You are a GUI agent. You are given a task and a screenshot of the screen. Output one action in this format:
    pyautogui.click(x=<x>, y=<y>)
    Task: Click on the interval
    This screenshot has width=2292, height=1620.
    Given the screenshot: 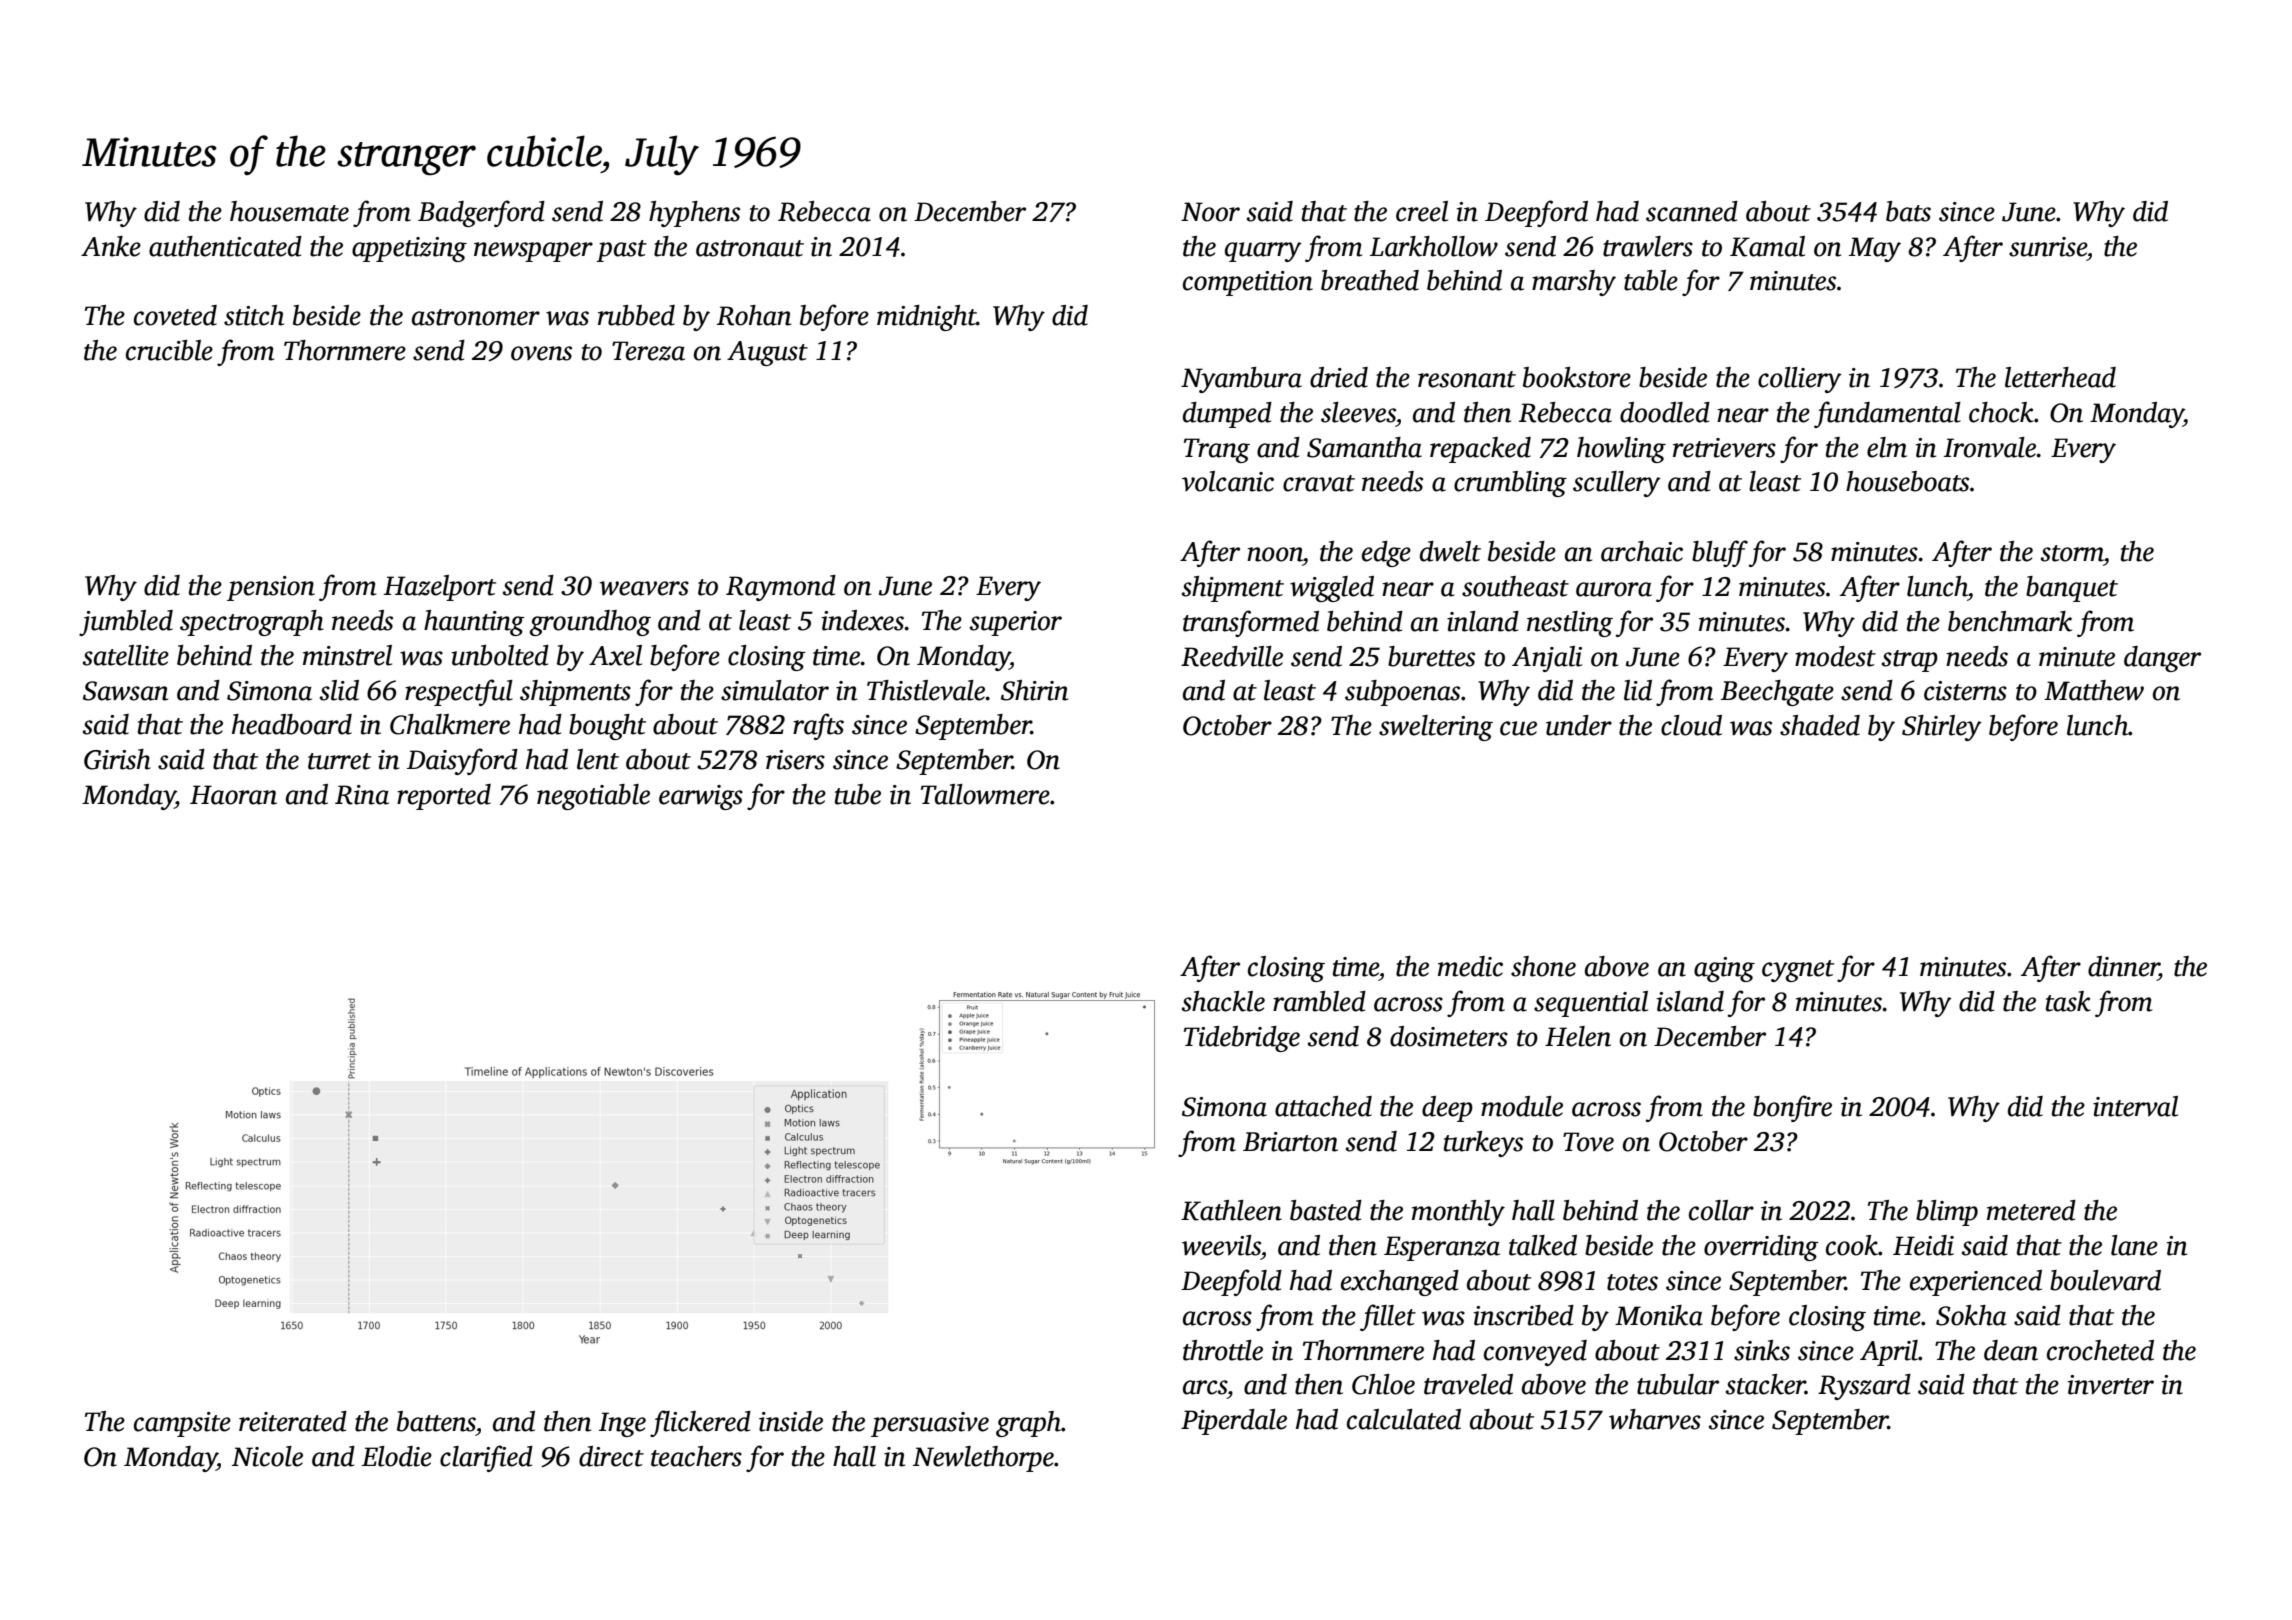 What is the action you would take?
    pyautogui.click(x=2135, y=1106)
